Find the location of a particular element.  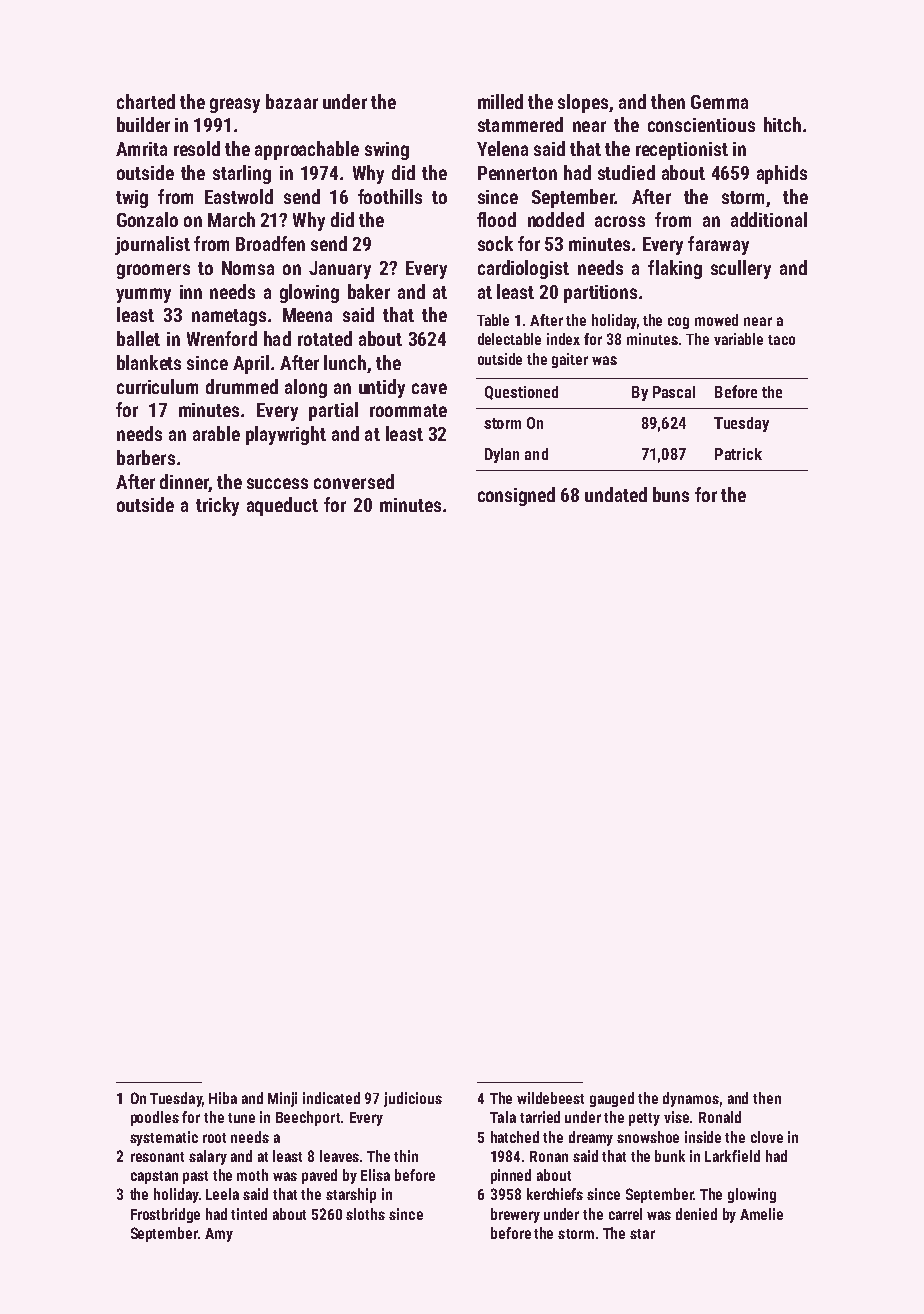

conversed is located at coordinates (354, 481).
